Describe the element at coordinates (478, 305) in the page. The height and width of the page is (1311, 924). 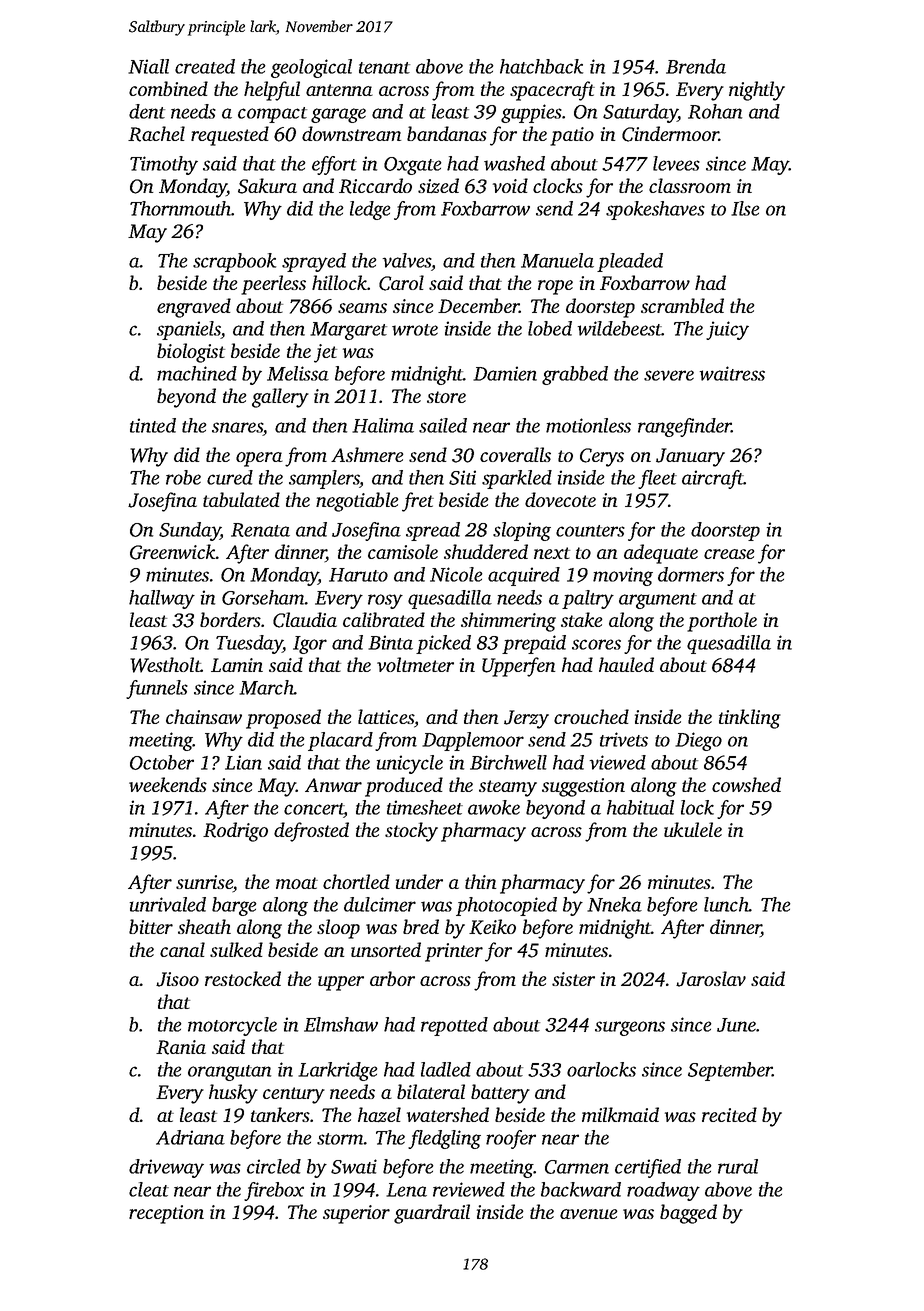
I see `December` at that location.
